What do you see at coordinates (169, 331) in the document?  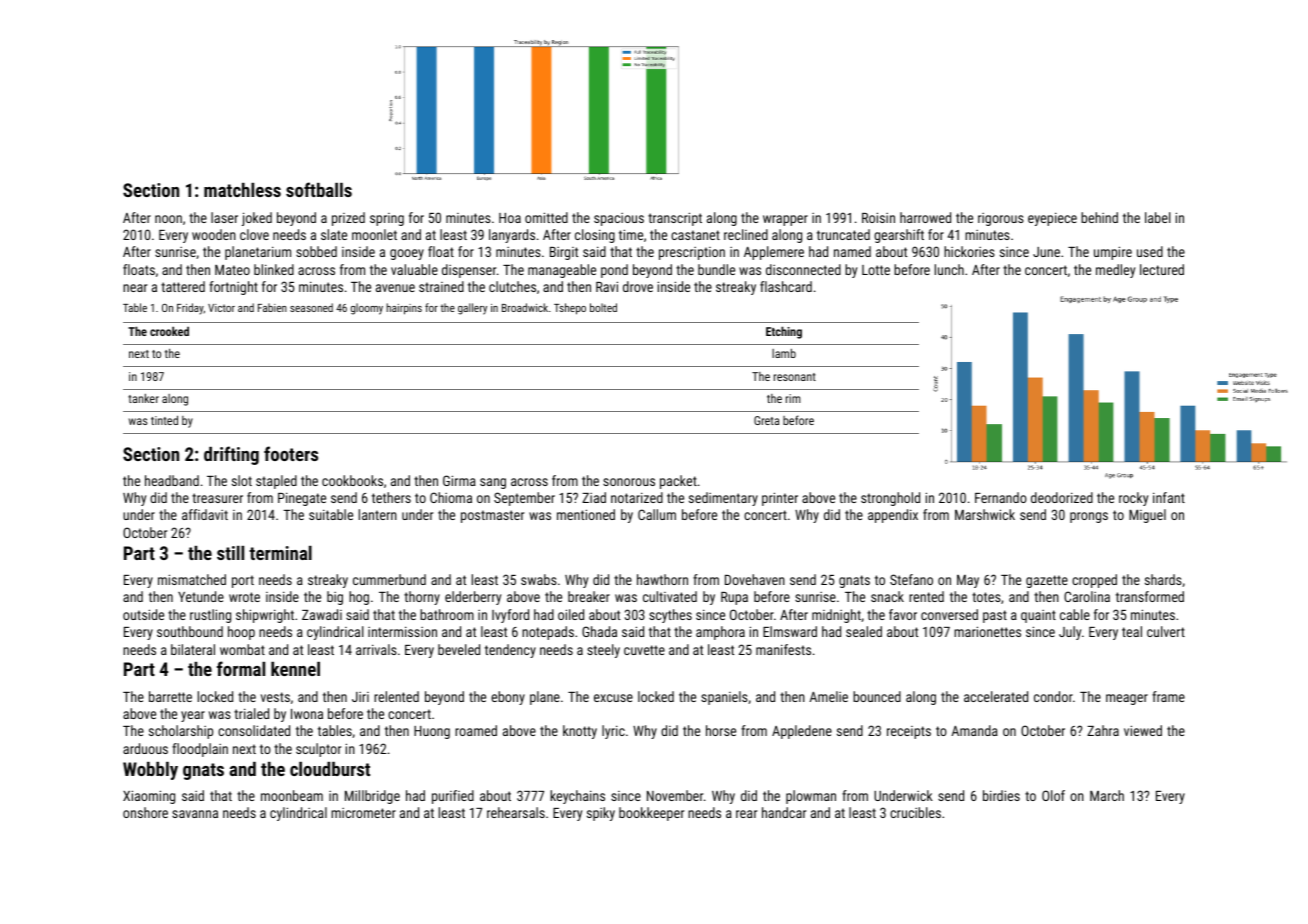 I see `crooked` at bounding box center [169, 331].
